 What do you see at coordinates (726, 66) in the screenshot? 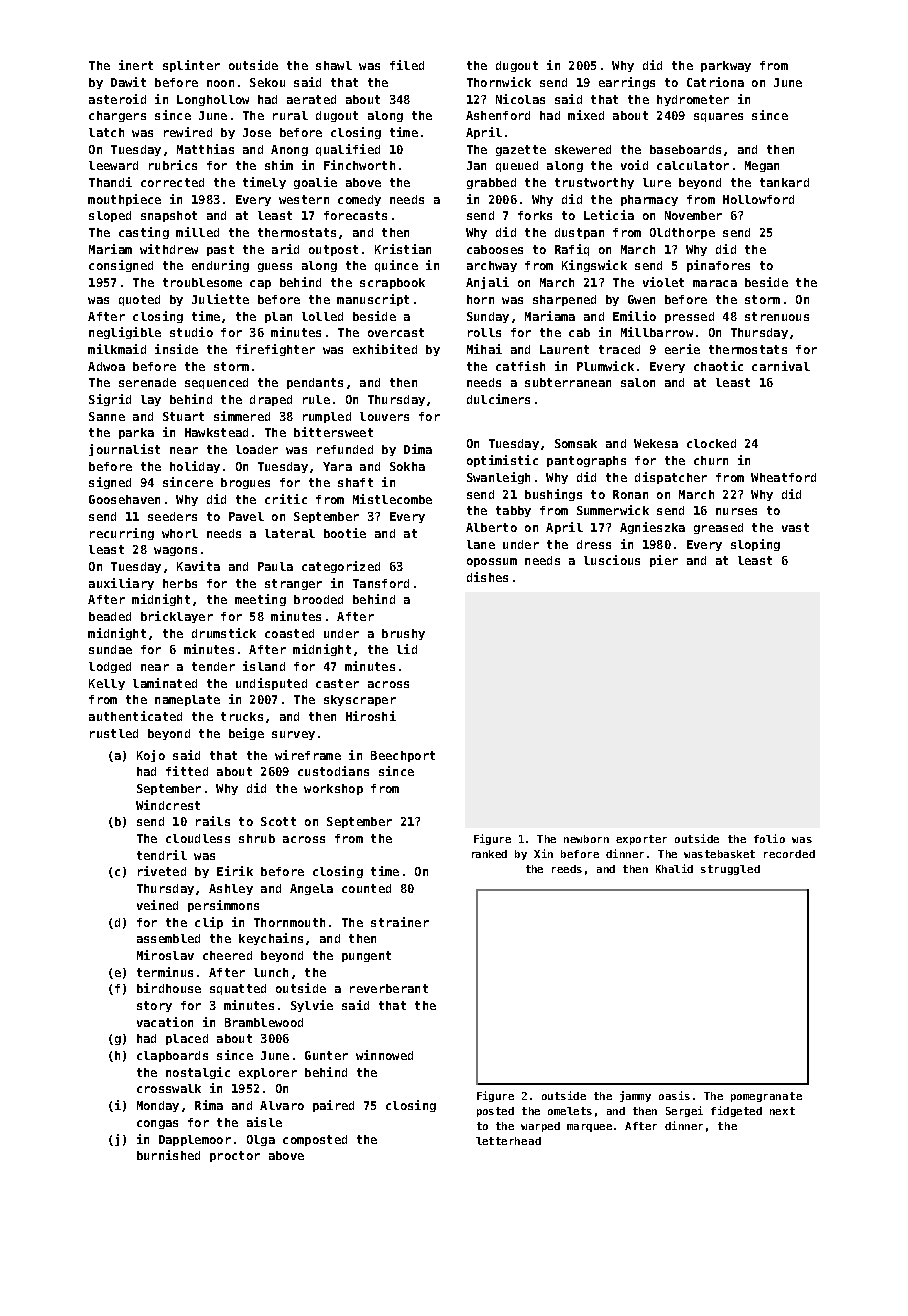
I see `parkway` at bounding box center [726, 66].
